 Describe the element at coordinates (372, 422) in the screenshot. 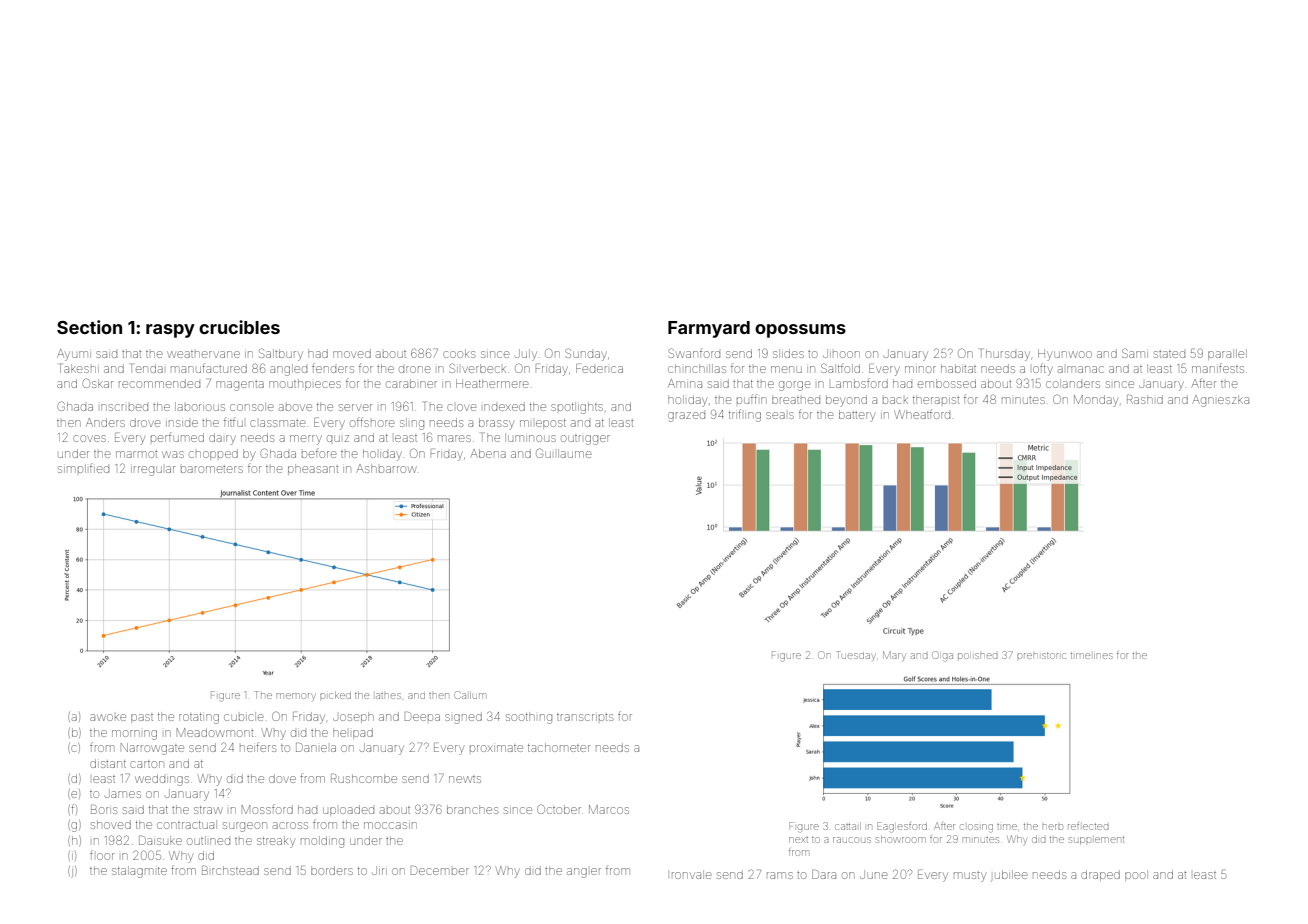

I see `offshore` at that location.
